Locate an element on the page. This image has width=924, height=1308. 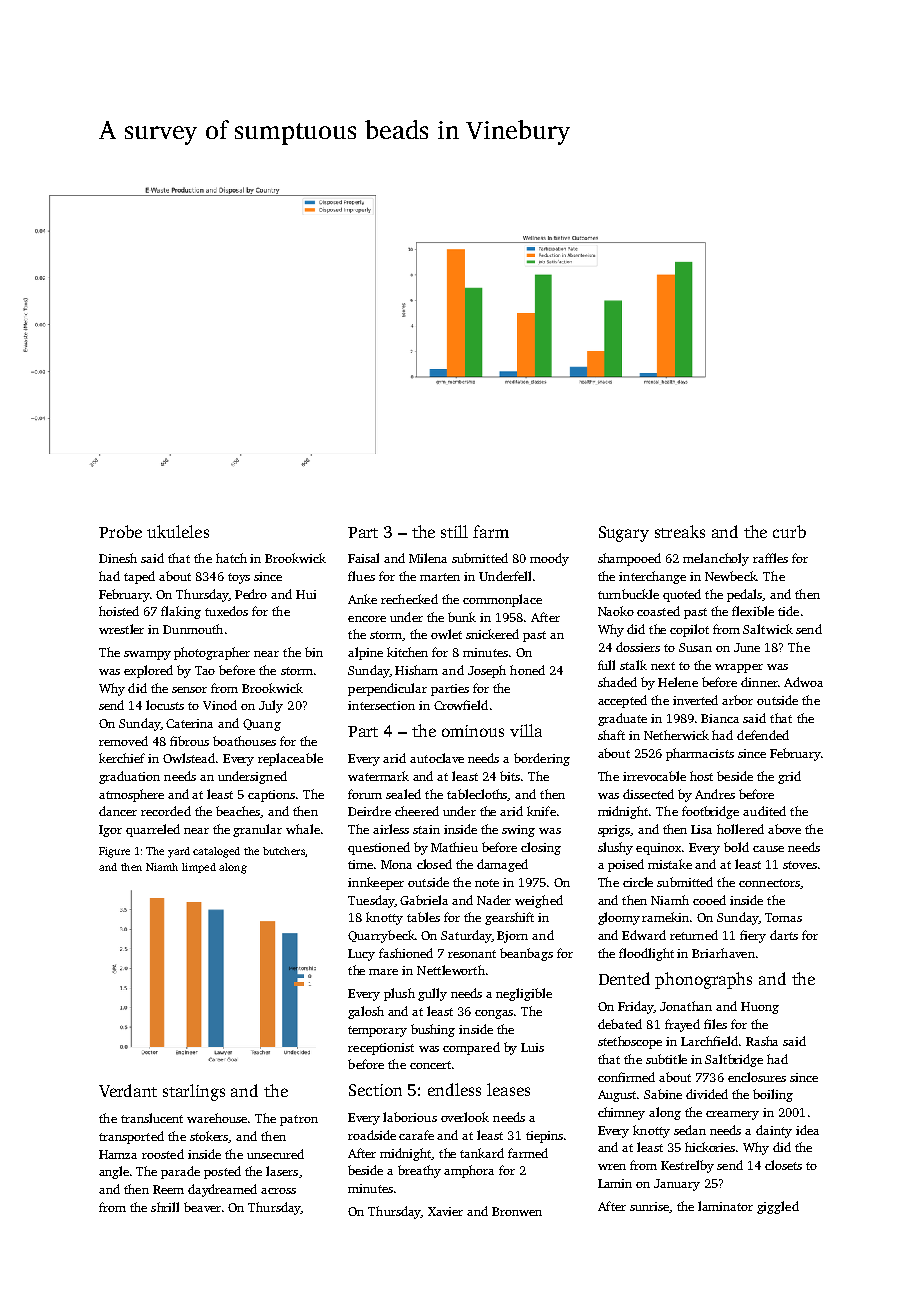
Probe is located at coordinates (120, 531).
